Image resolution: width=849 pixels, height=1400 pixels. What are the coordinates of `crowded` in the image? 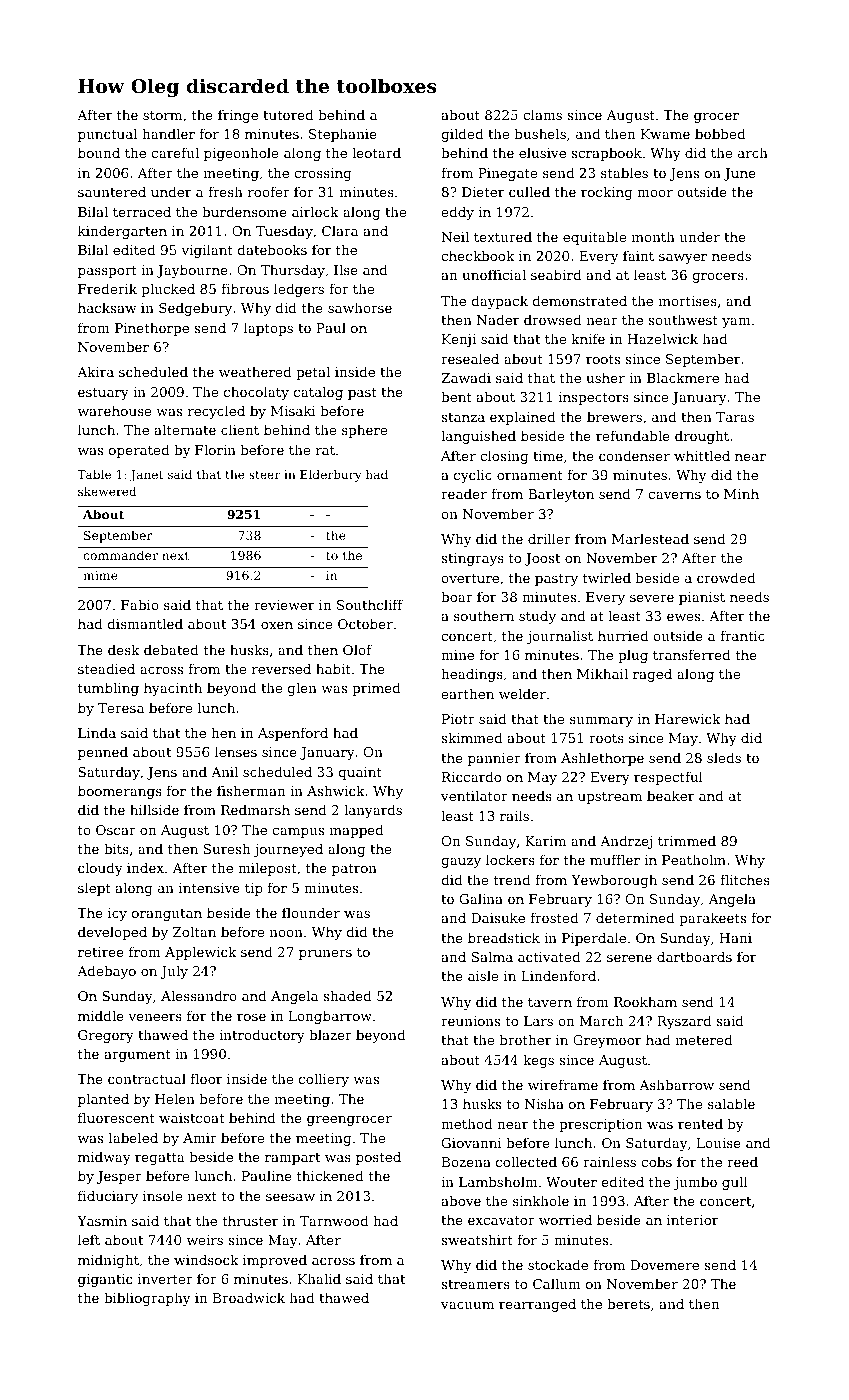 It's located at (726, 577).
